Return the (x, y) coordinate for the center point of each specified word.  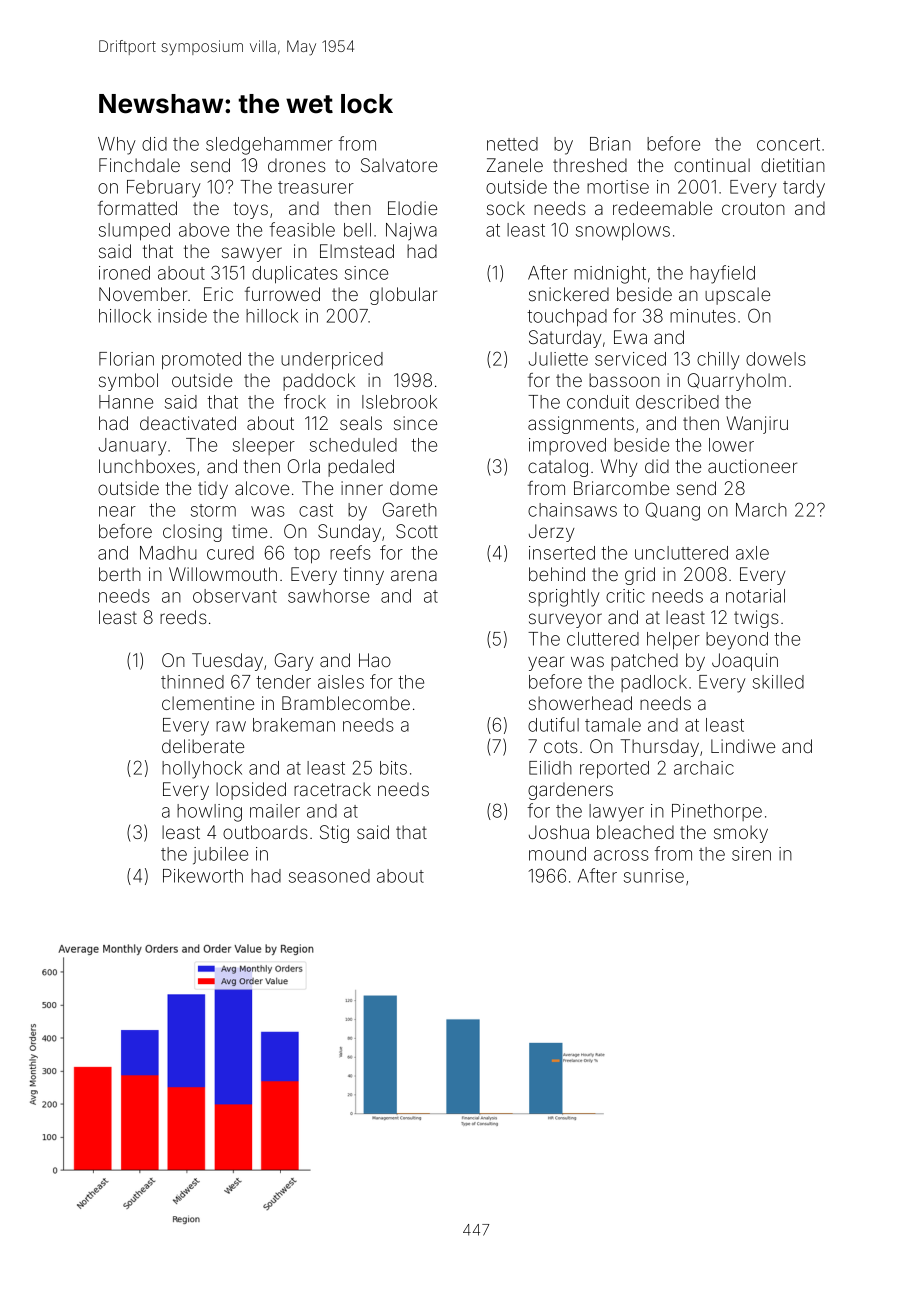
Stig (334, 834)
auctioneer (752, 466)
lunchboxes (147, 466)
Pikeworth (203, 876)
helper (673, 641)
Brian (610, 144)
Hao (375, 660)
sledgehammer (269, 146)
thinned (192, 682)
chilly (718, 361)
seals (361, 423)
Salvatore (399, 165)
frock (305, 401)
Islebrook (399, 402)
